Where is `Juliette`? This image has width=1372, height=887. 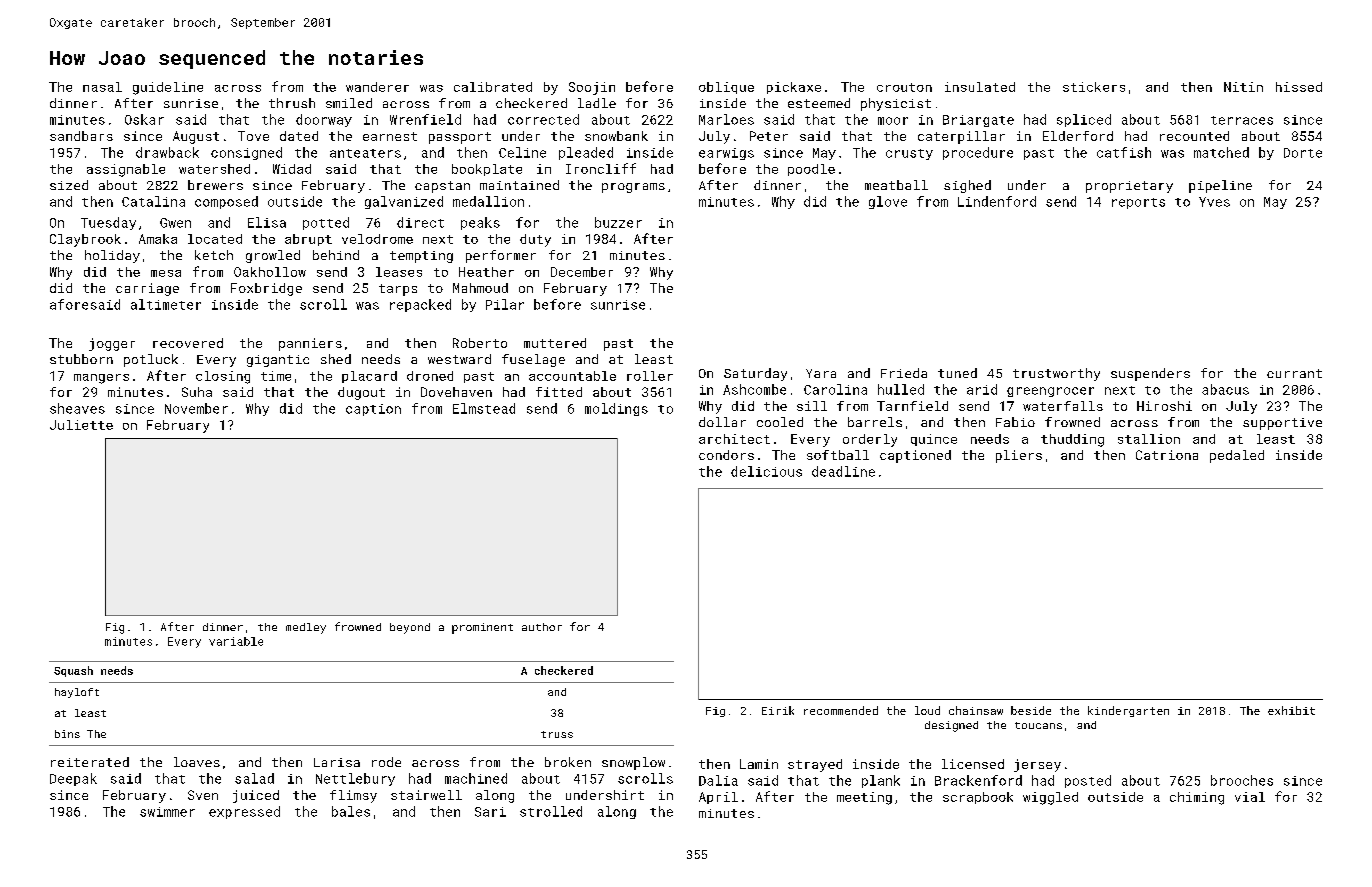 Juliette is located at coordinates (81, 425).
